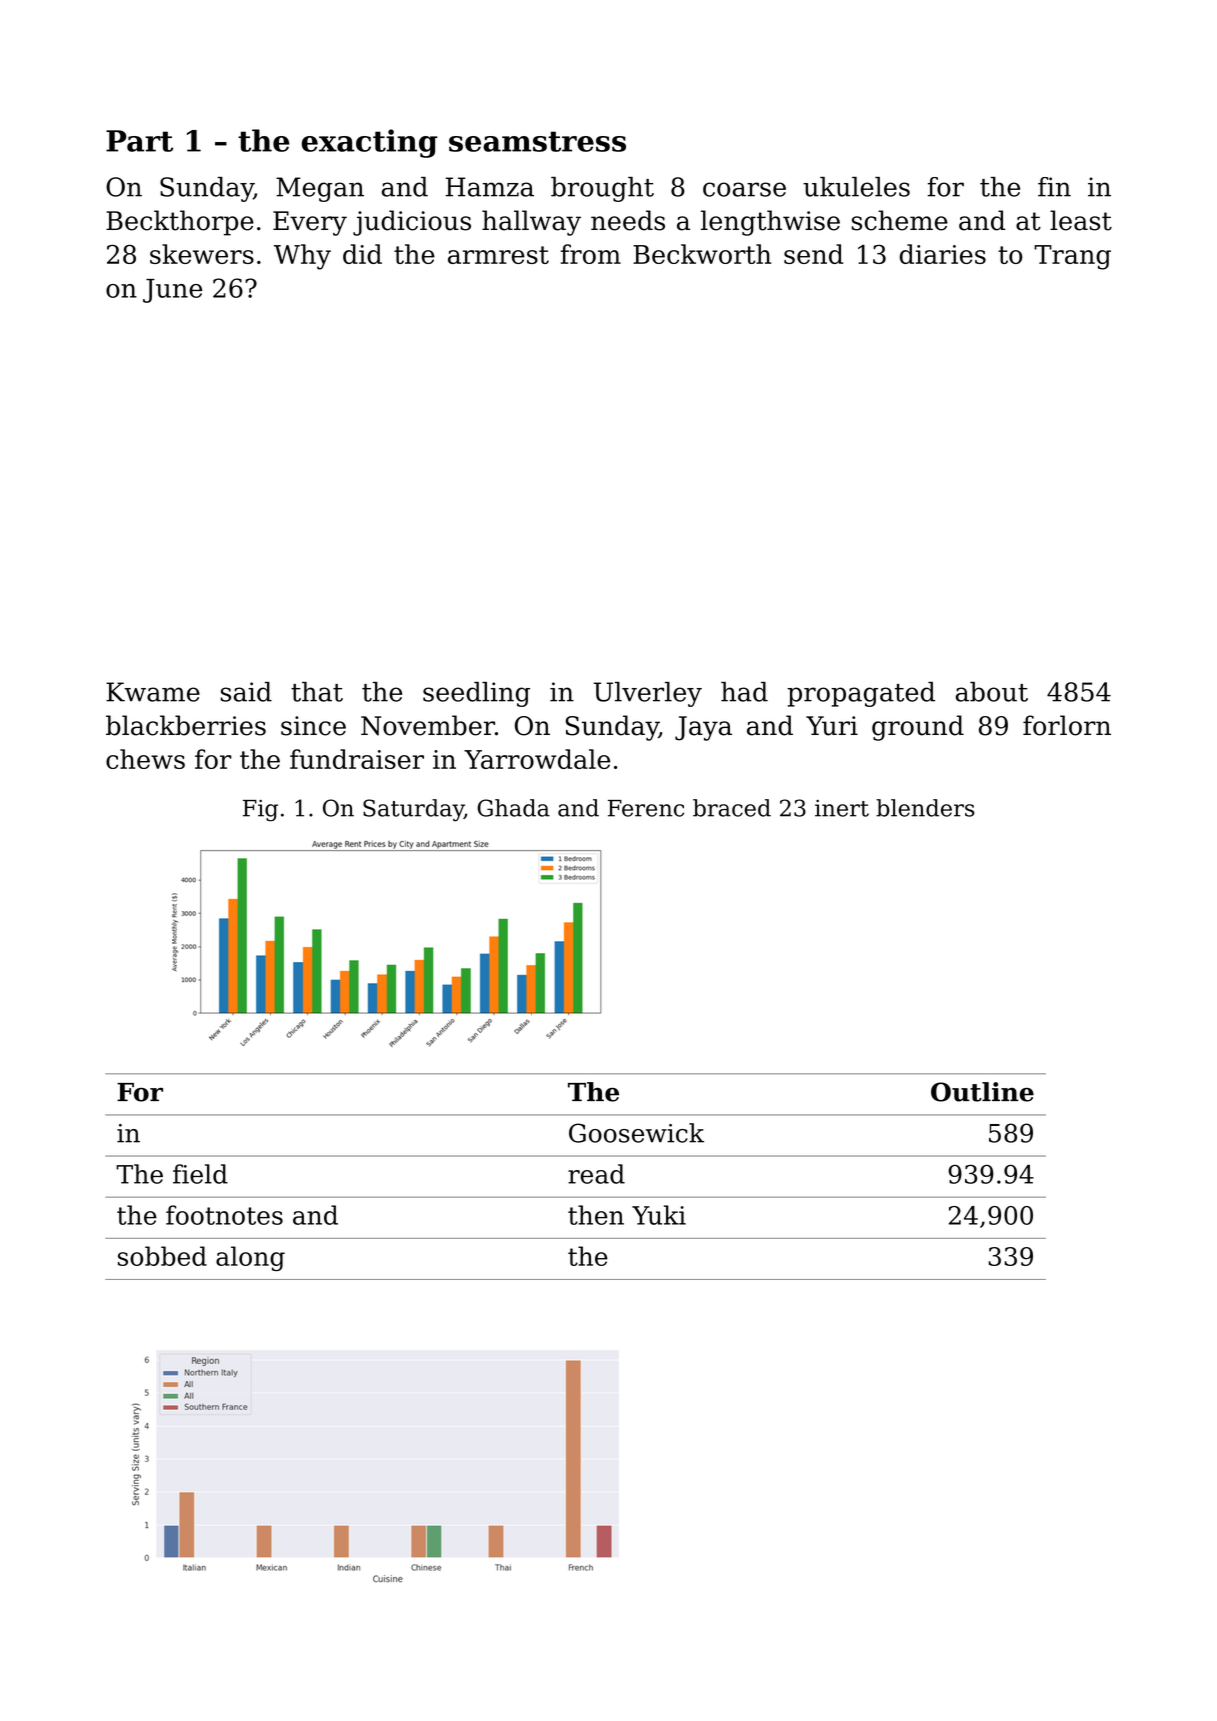 The image size is (1217, 1721). I want to click on seamstress, so click(537, 141).
